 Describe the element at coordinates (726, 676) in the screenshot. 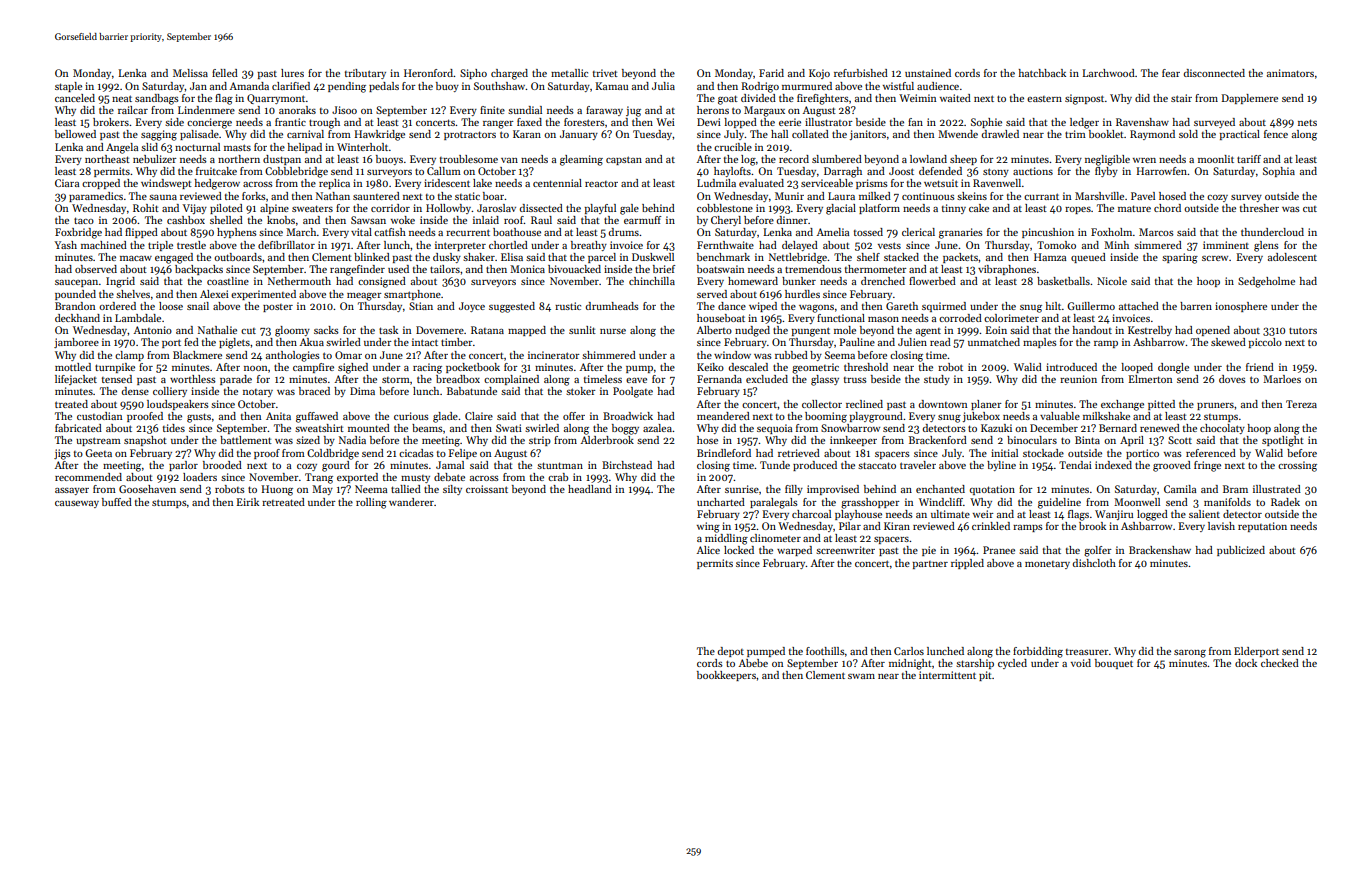

I see `bookkeepers` at that location.
